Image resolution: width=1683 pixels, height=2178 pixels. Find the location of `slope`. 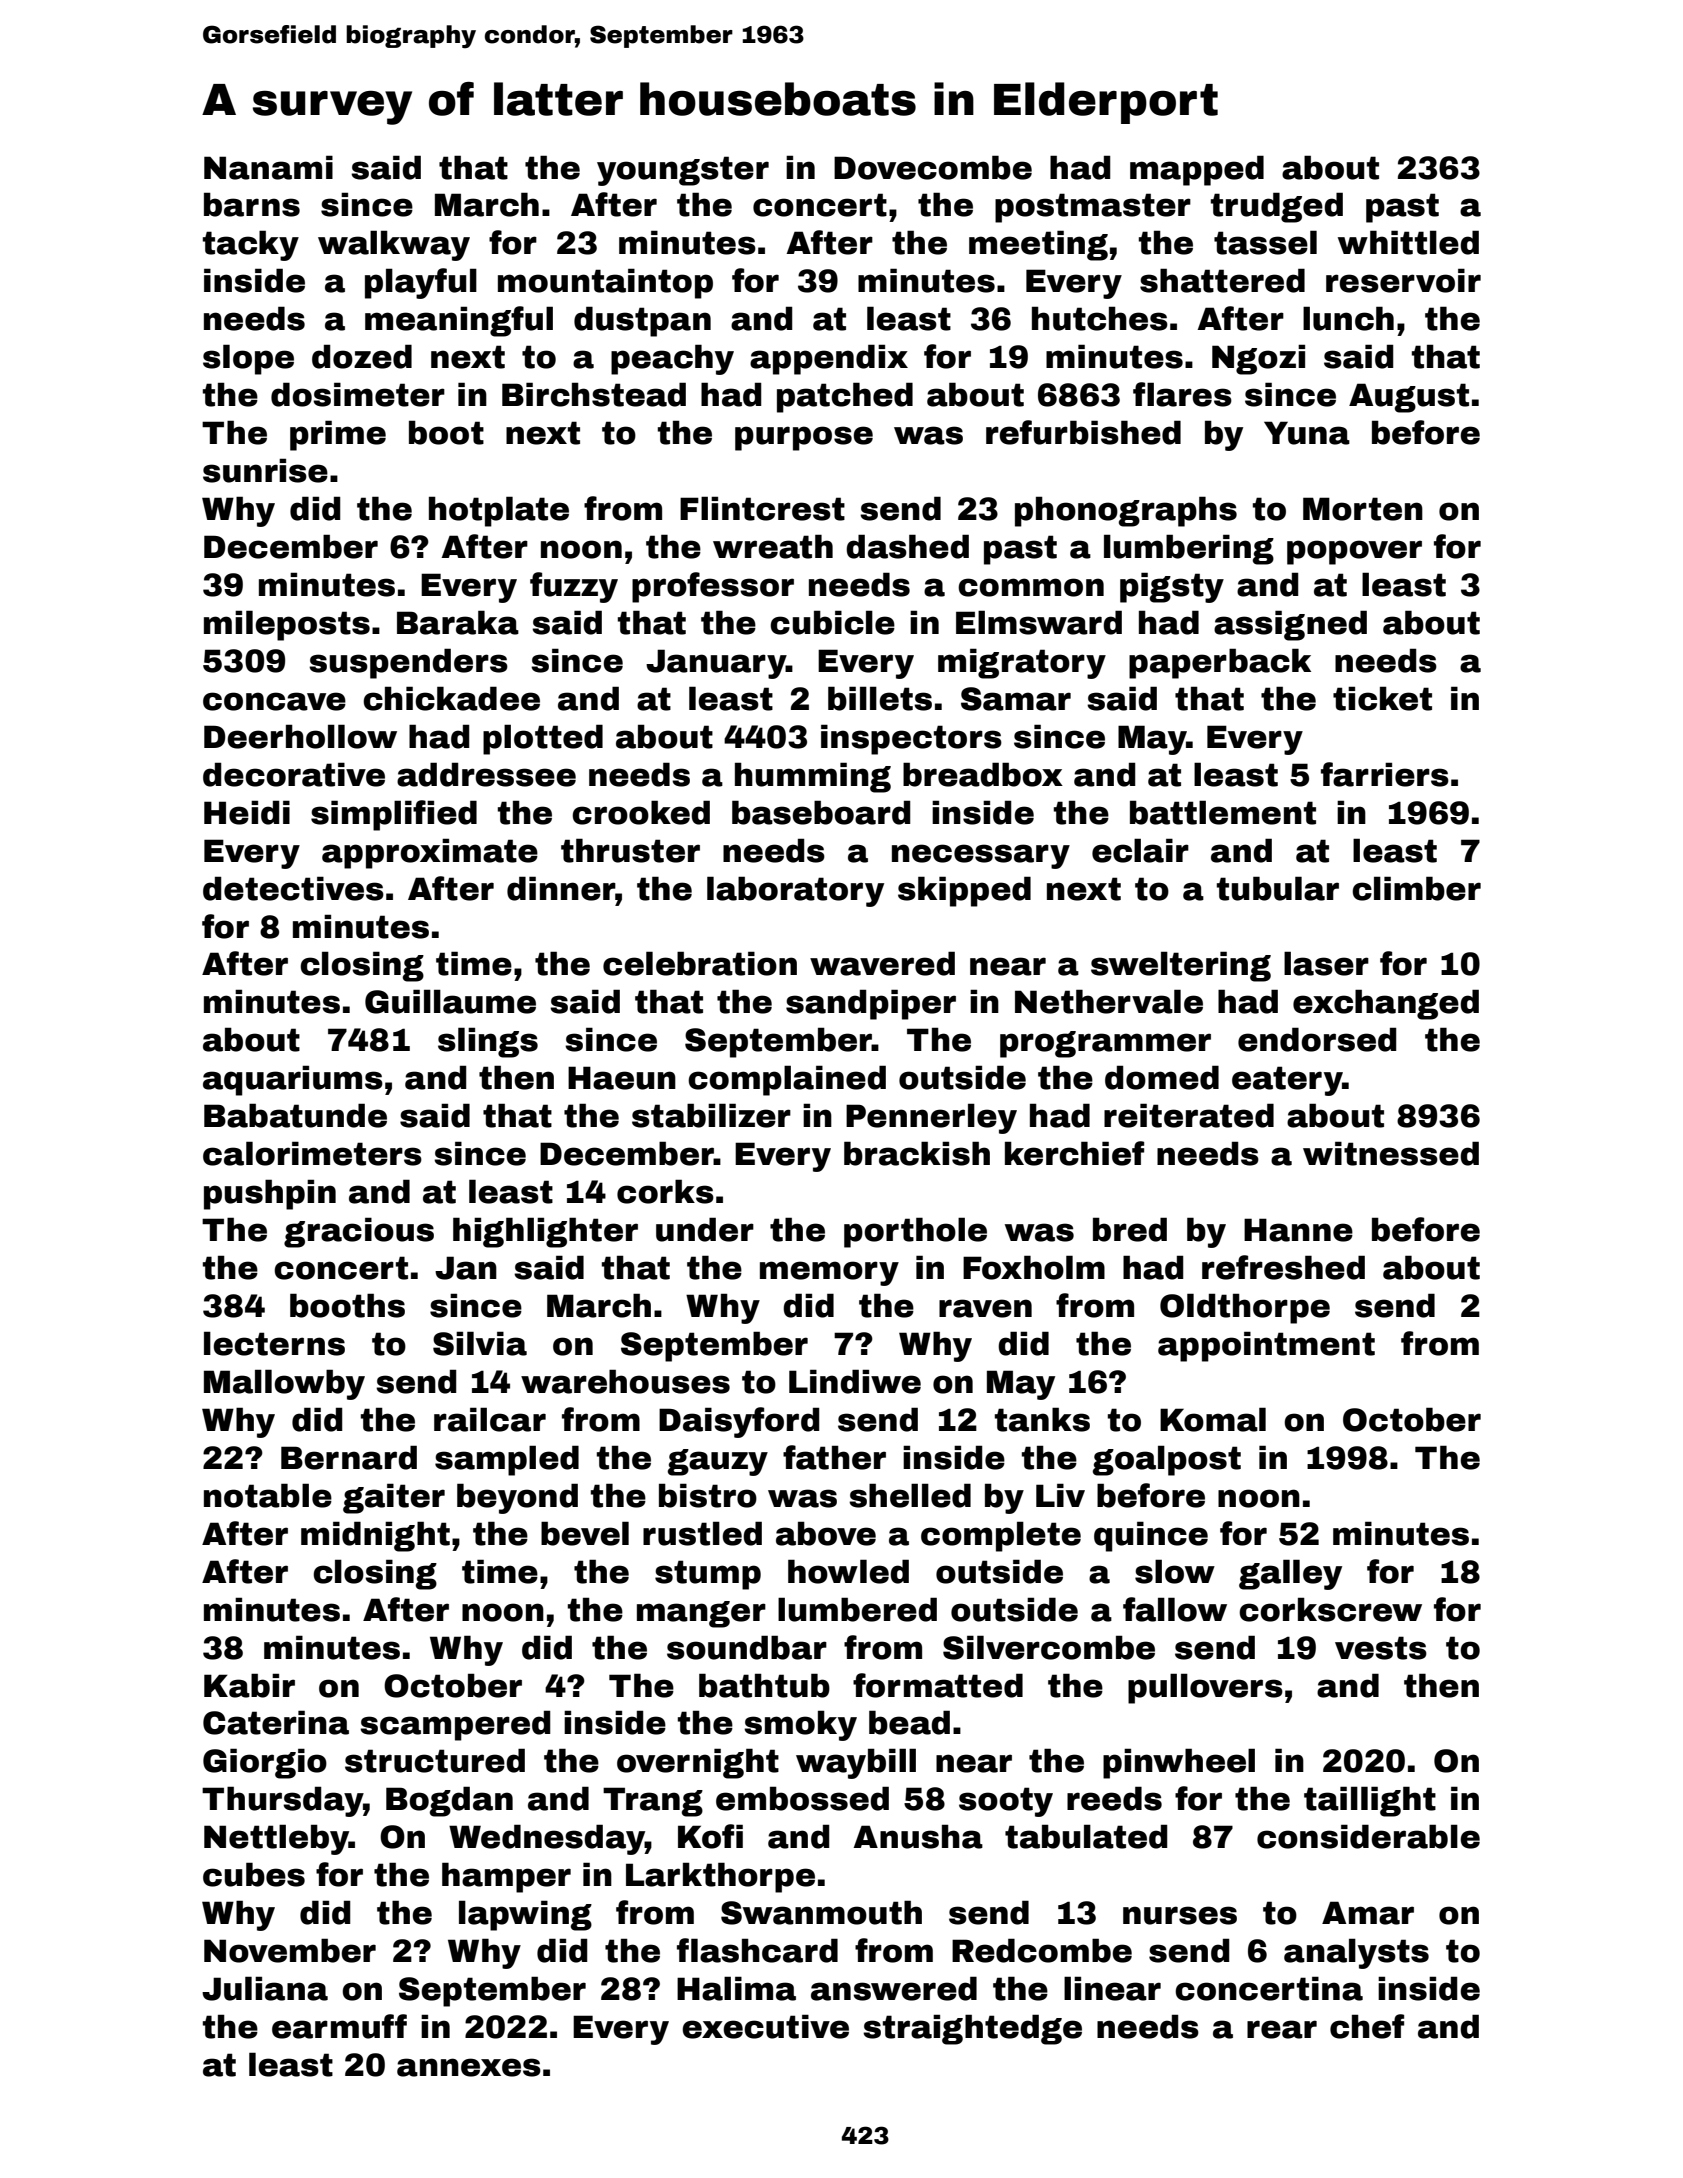

slope is located at coordinates (248, 359).
